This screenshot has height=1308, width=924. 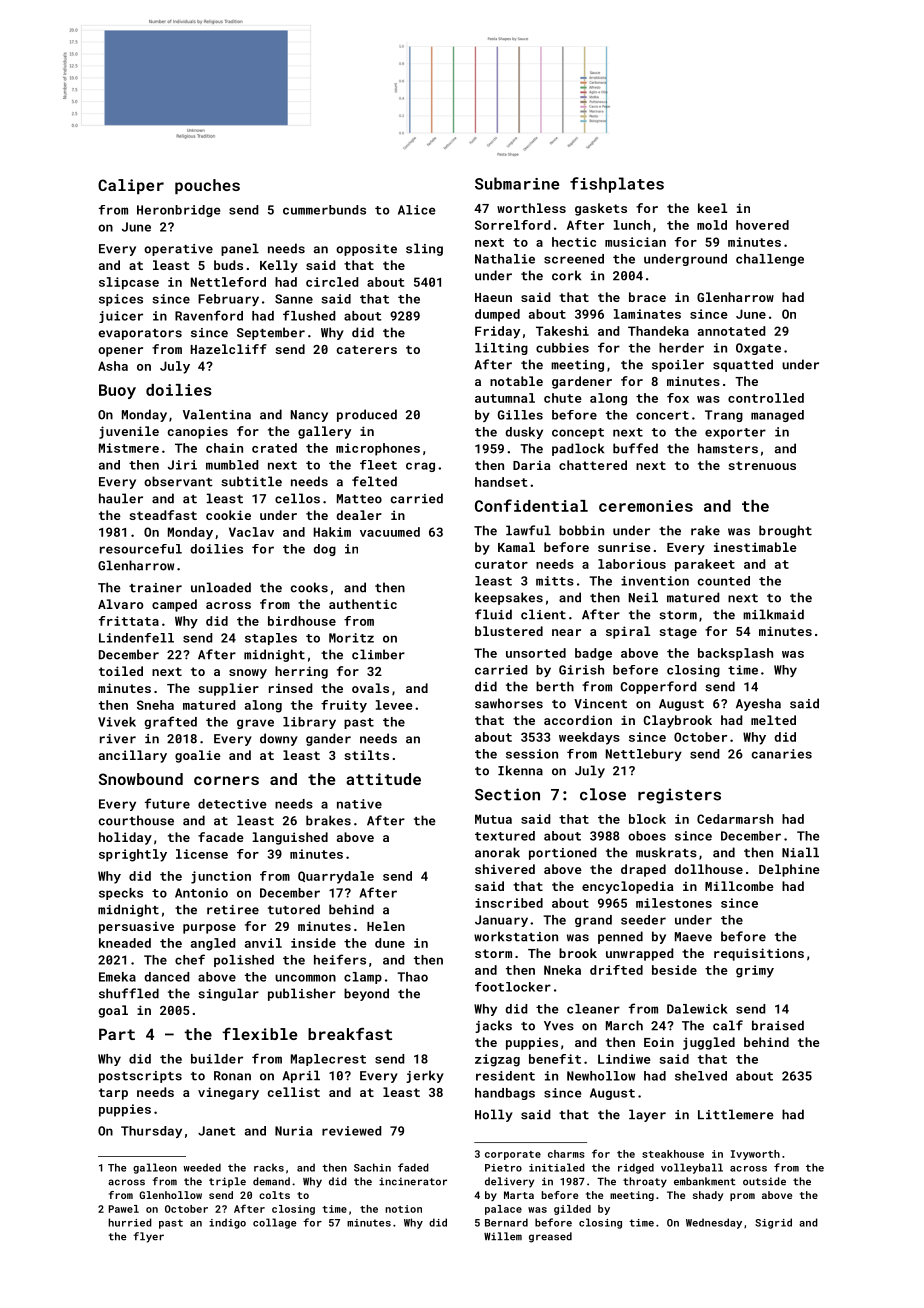 What do you see at coordinates (378, 654) in the screenshot?
I see `climber` at bounding box center [378, 654].
